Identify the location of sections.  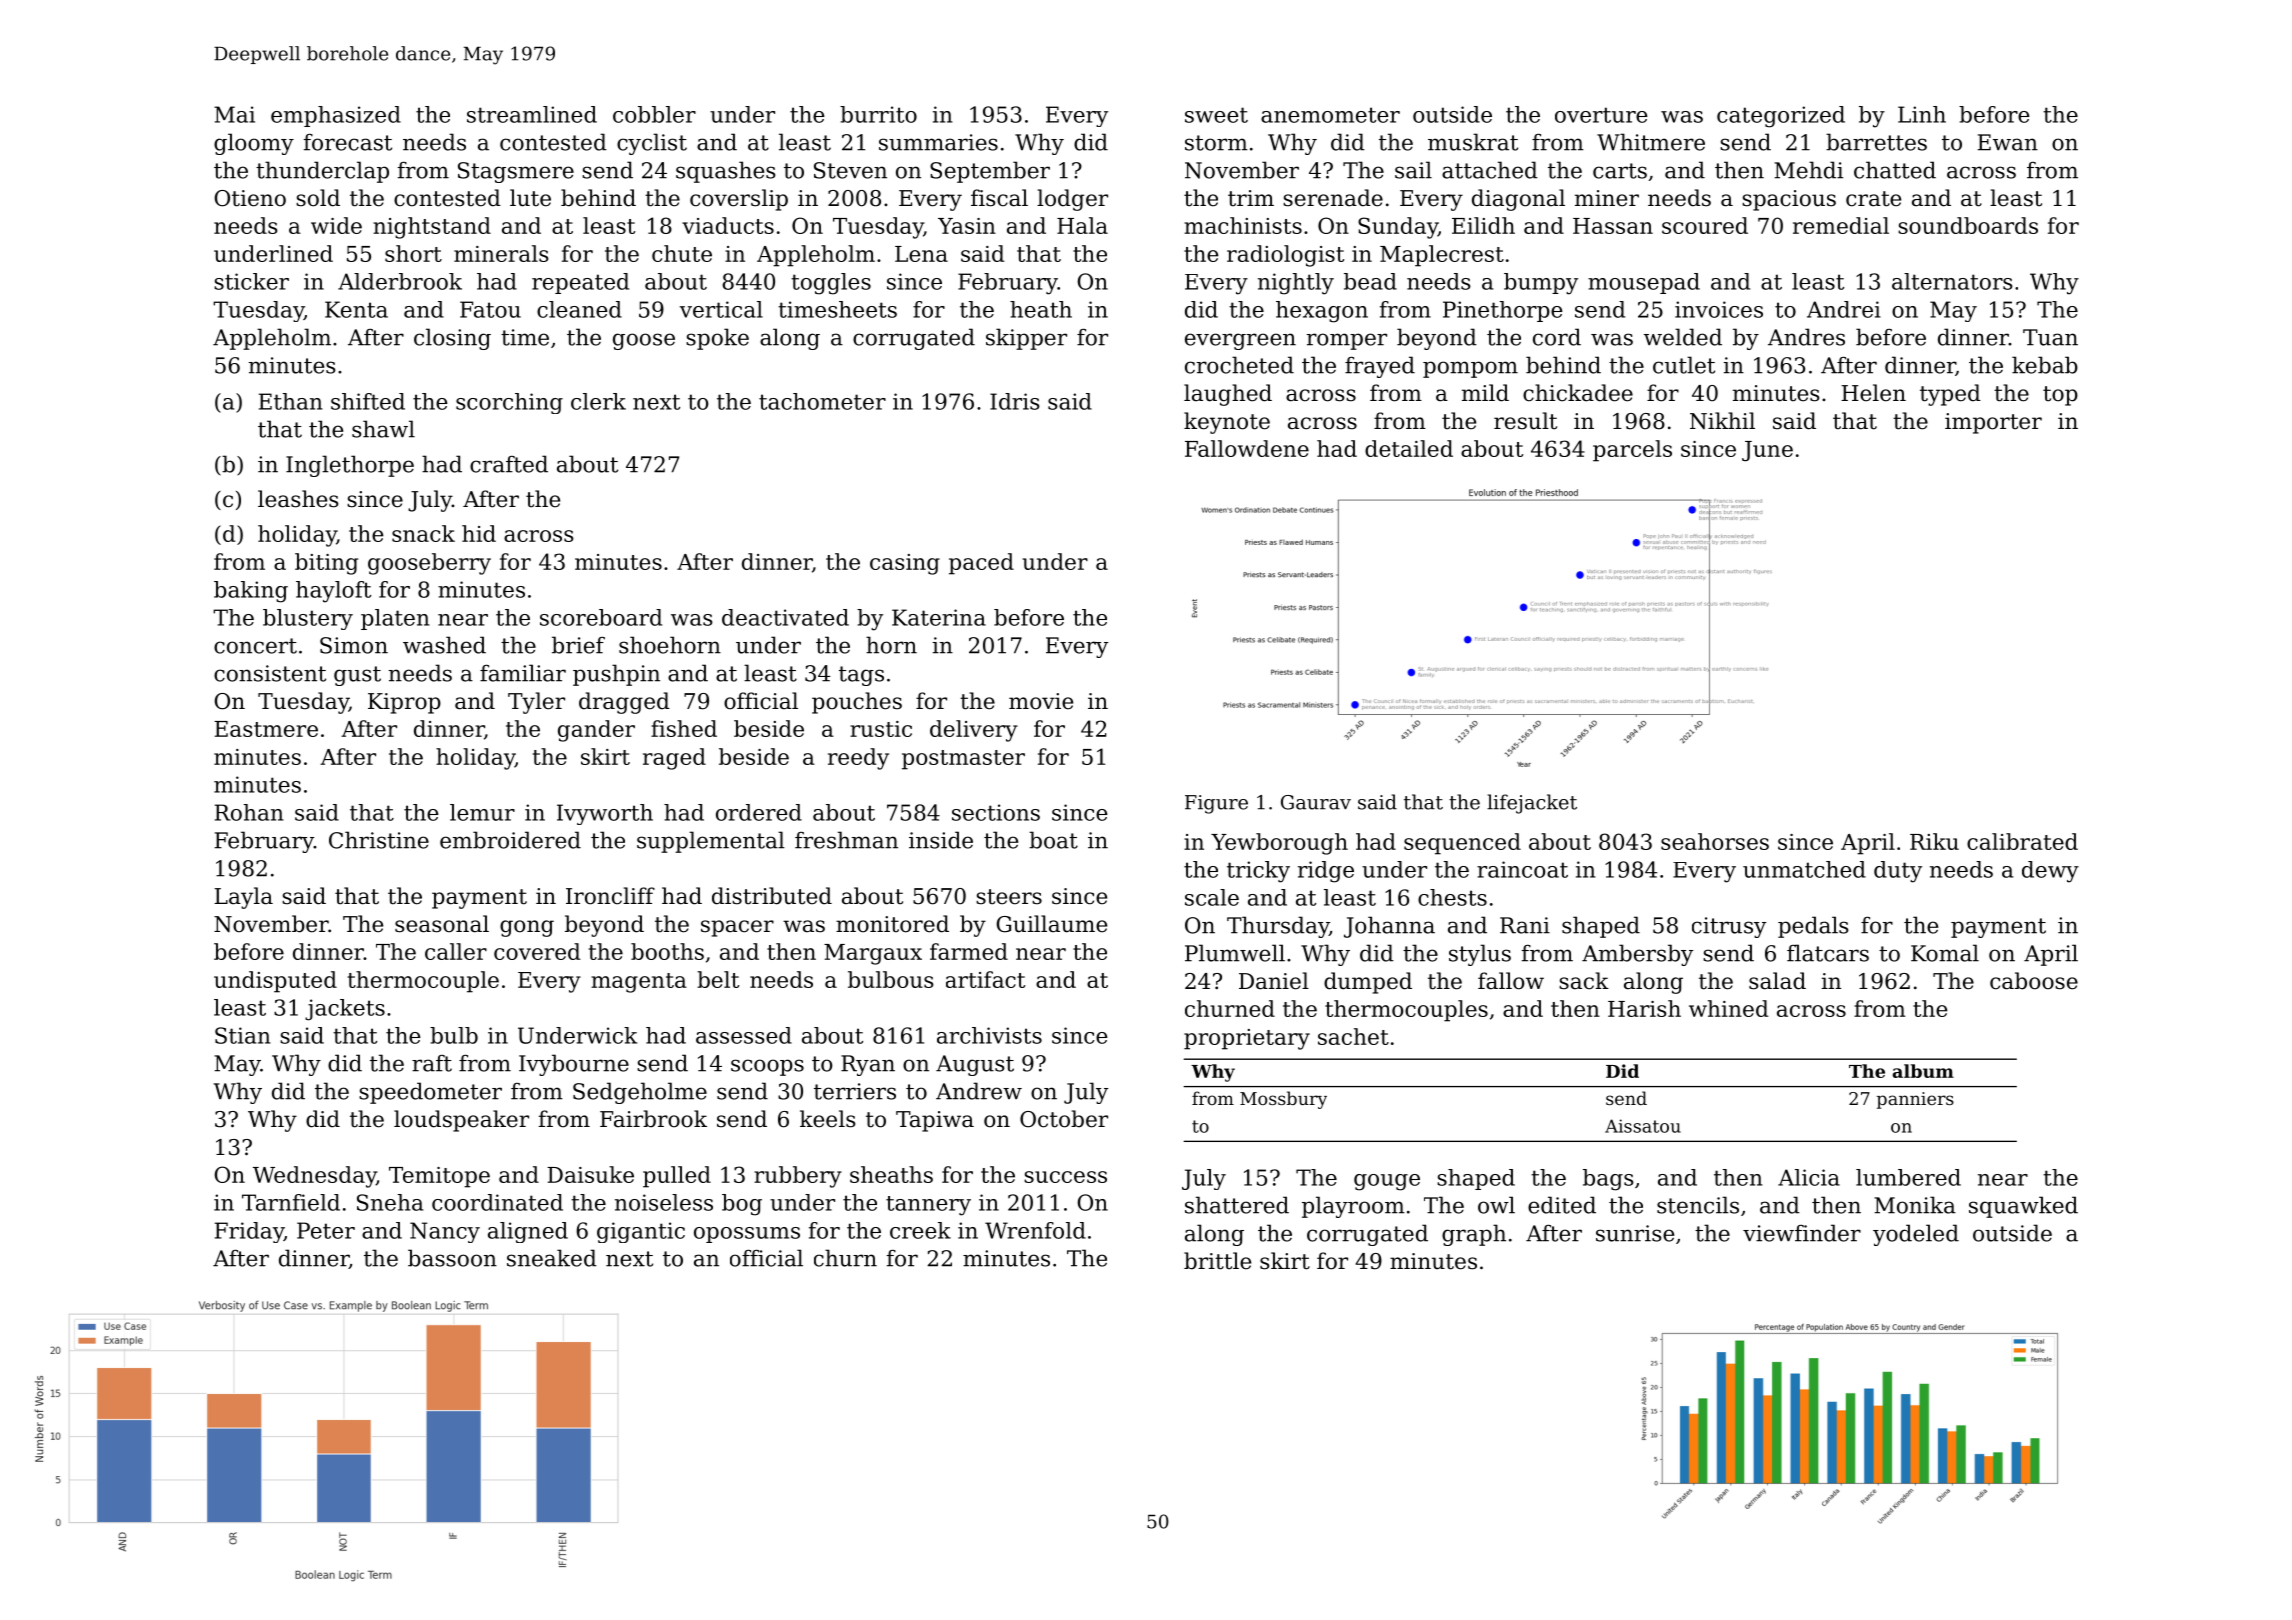
(996, 812).
